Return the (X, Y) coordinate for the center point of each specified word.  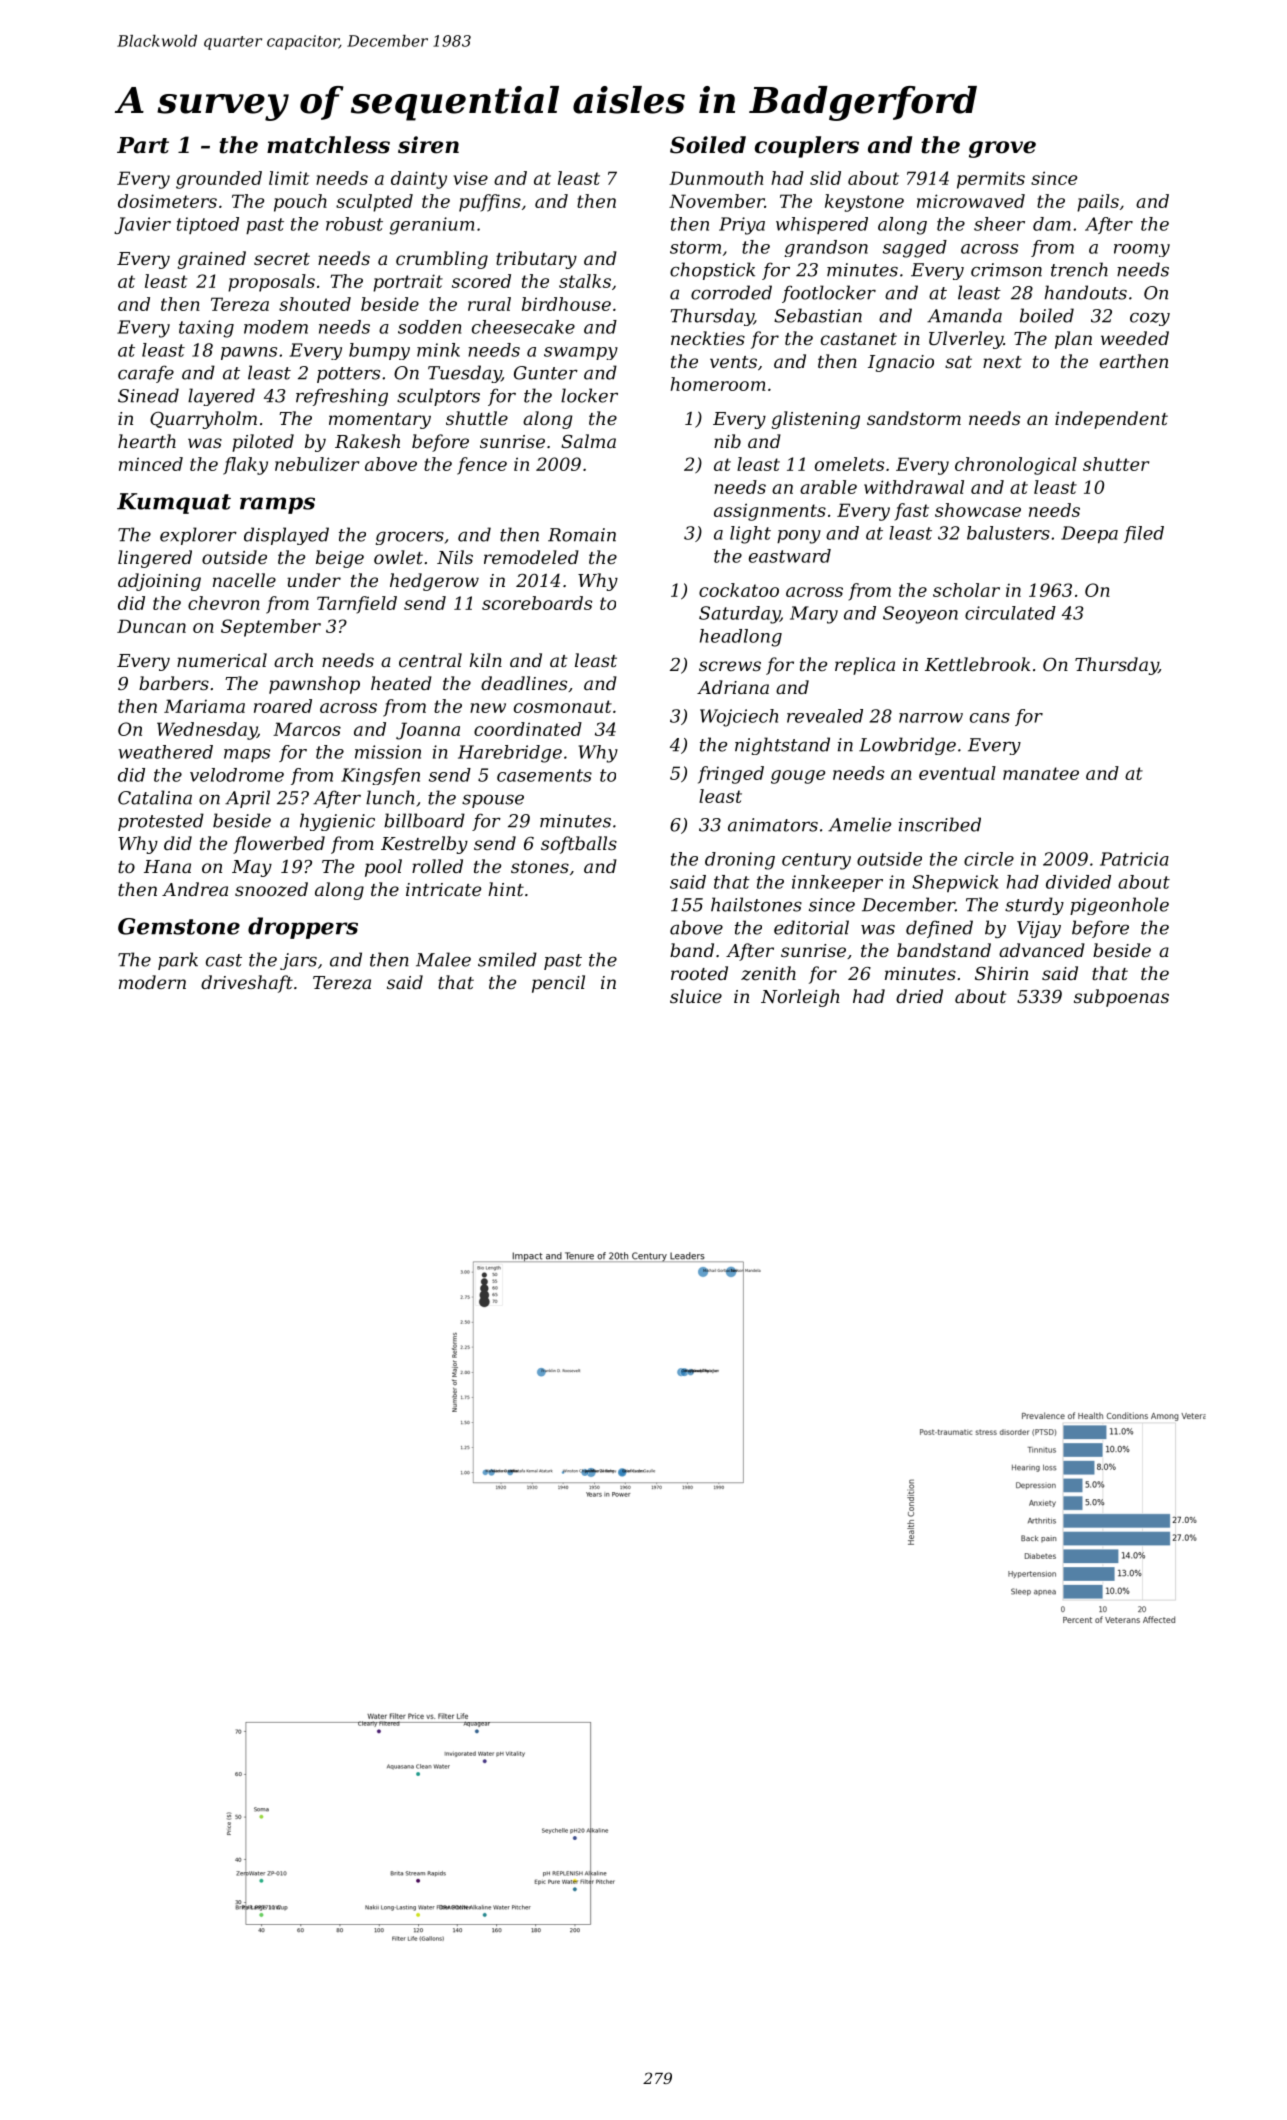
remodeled (531, 557)
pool (383, 868)
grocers (410, 538)
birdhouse (566, 304)
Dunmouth (716, 178)
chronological (1016, 466)
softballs (579, 845)
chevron (224, 603)
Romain (582, 535)
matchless (328, 145)
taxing (206, 329)
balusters (1008, 533)
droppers (303, 928)
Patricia (1134, 859)
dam (1052, 224)
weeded (1135, 338)
